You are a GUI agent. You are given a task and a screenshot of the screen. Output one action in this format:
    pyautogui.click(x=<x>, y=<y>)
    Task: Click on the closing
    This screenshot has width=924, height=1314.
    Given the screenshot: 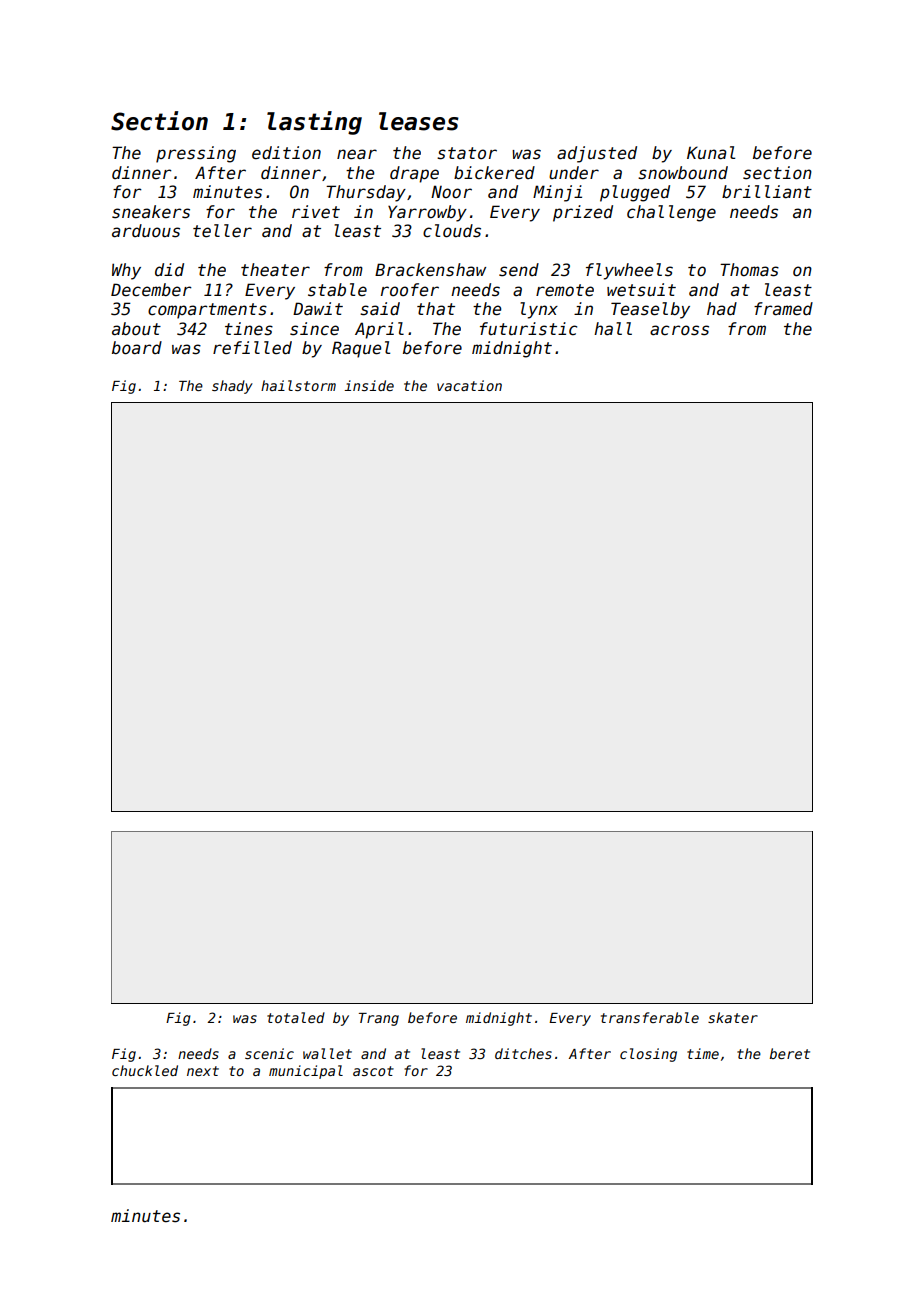 What is the action you would take?
    pyautogui.click(x=648, y=1055)
